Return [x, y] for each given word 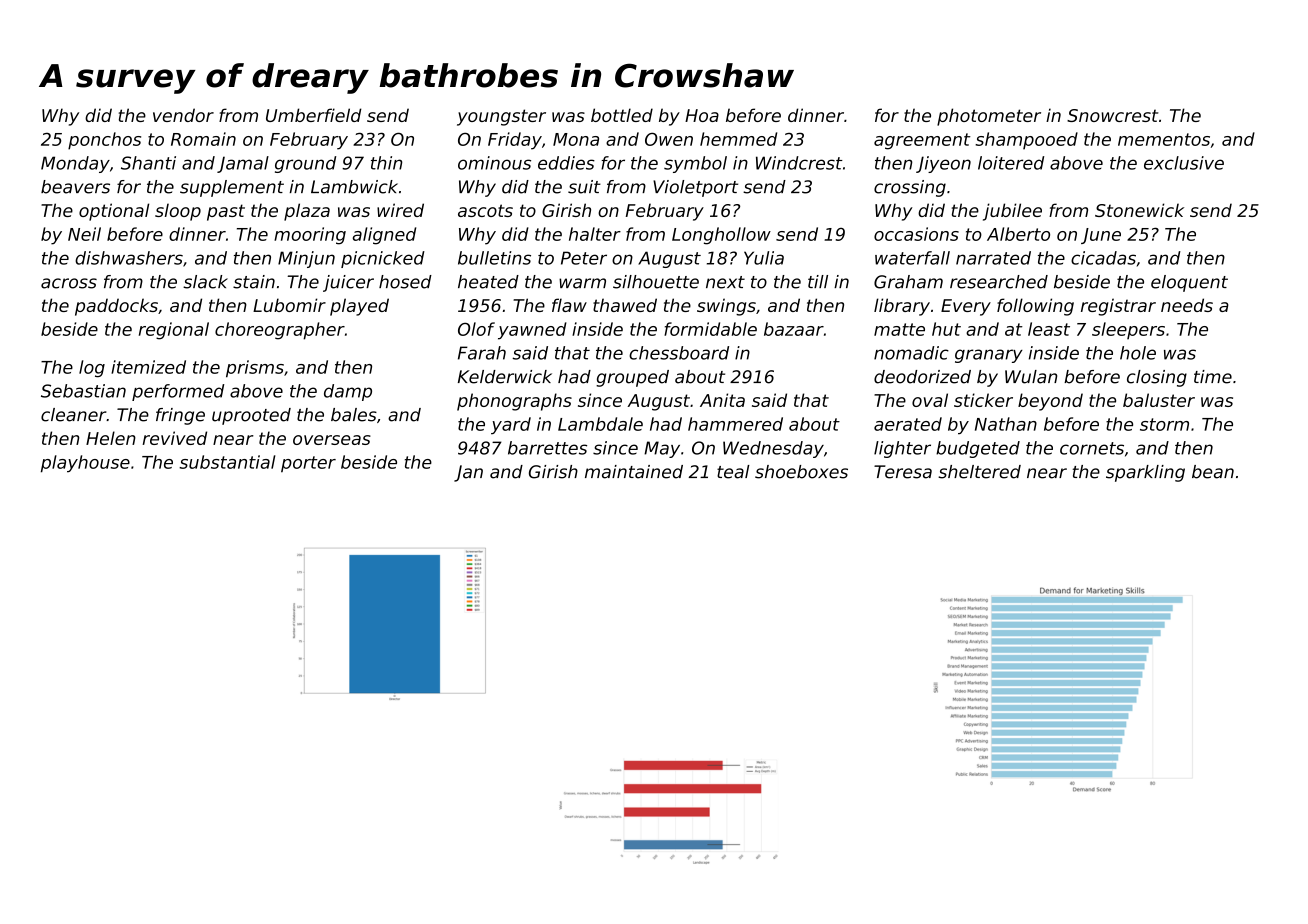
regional [174, 331]
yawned [532, 331]
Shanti [148, 163]
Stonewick [1139, 210]
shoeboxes [801, 472]
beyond [1050, 402]
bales [354, 415]
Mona [576, 139]
